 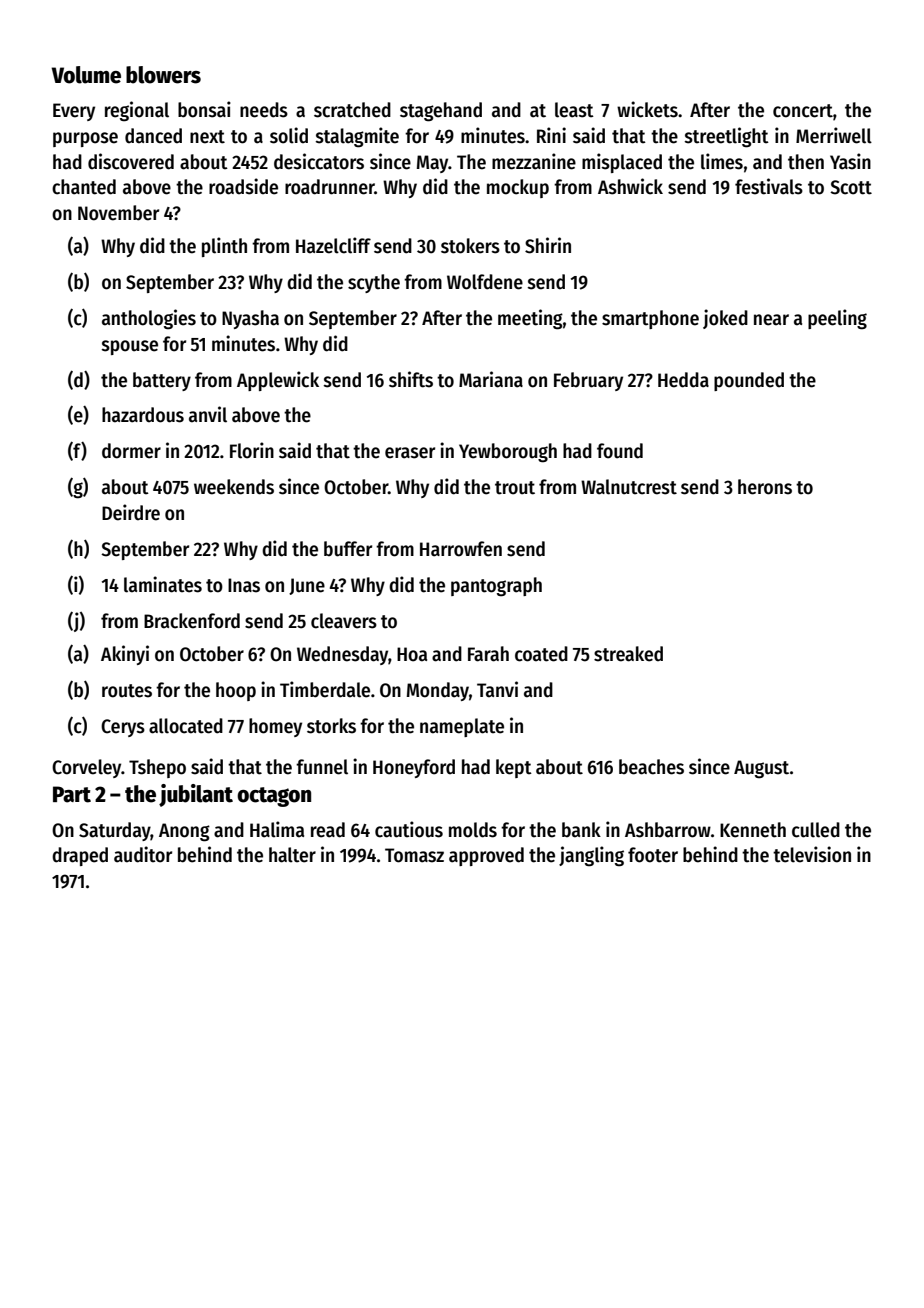 What do you see at coordinates (330, 187) in the document?
I see `roadrunner` at bounding box center [330, 187].
